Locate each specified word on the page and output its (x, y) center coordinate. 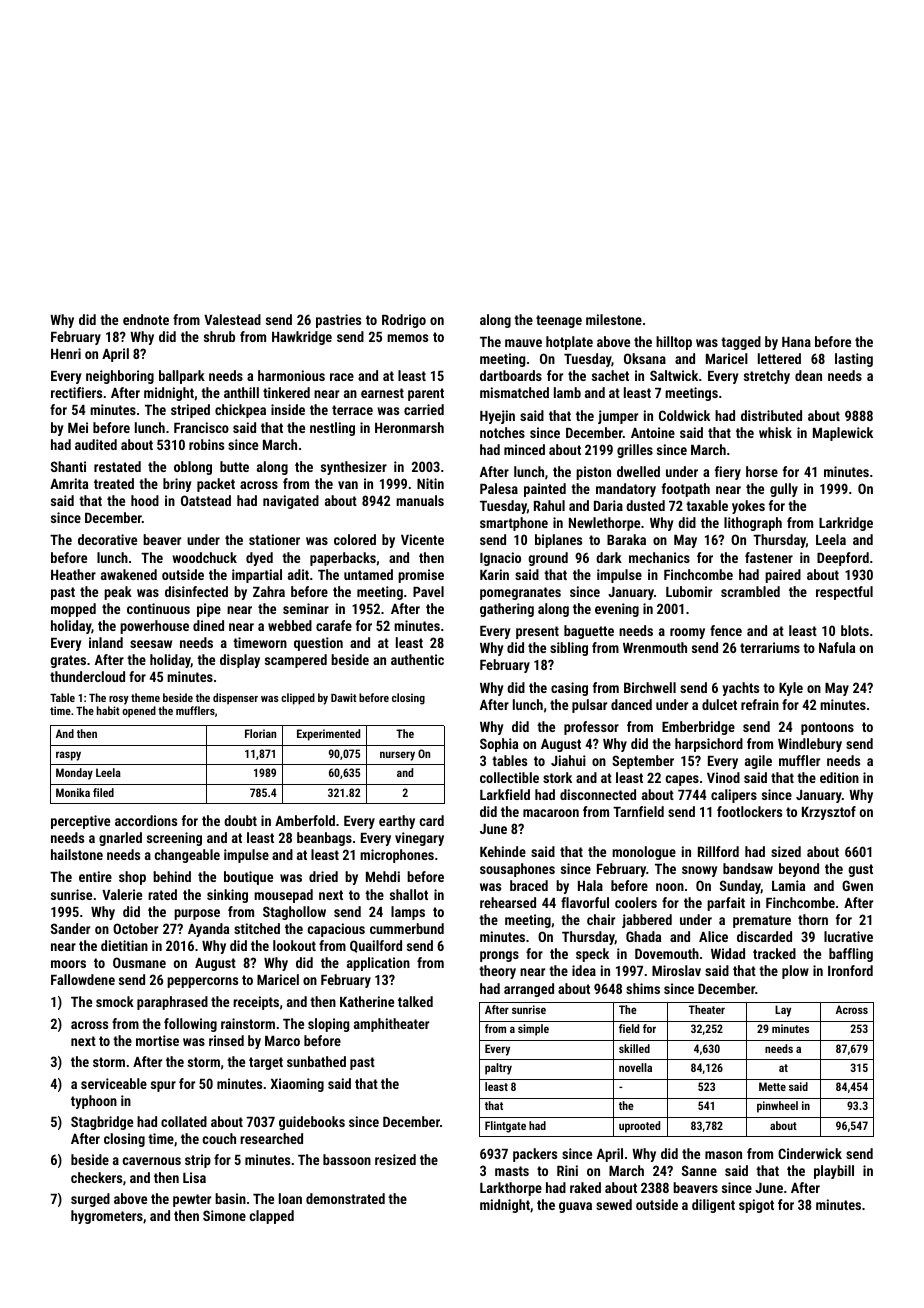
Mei (78, 427)
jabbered (647, 921)
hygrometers (107, 1217)
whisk (775, 432)
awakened (129, 574)
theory (497, 972)
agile (758, 762)
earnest (382, 393)
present (537, 632)
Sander (70, 928)
